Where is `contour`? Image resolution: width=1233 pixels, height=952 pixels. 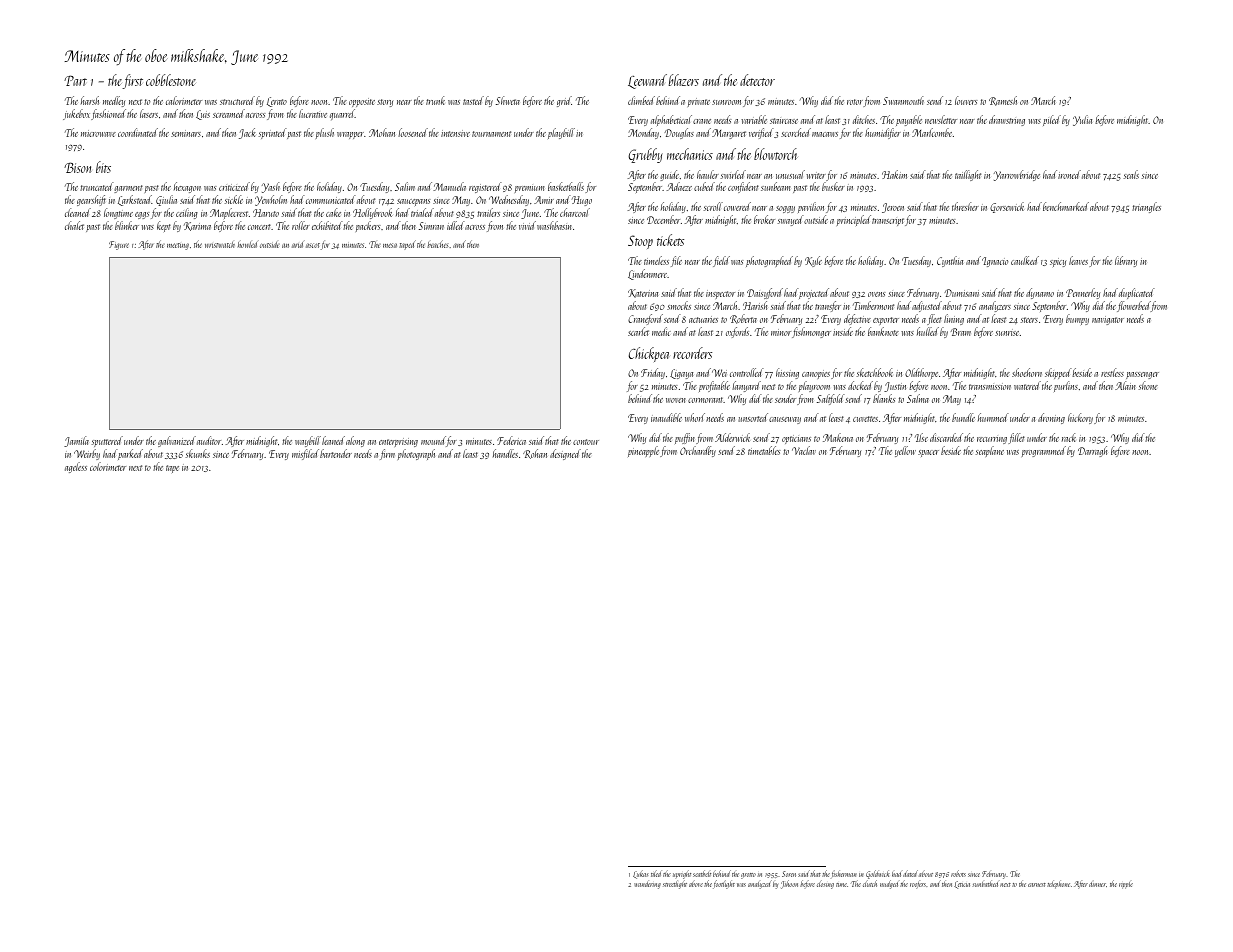 contour is located at coordinates (586, 442).
